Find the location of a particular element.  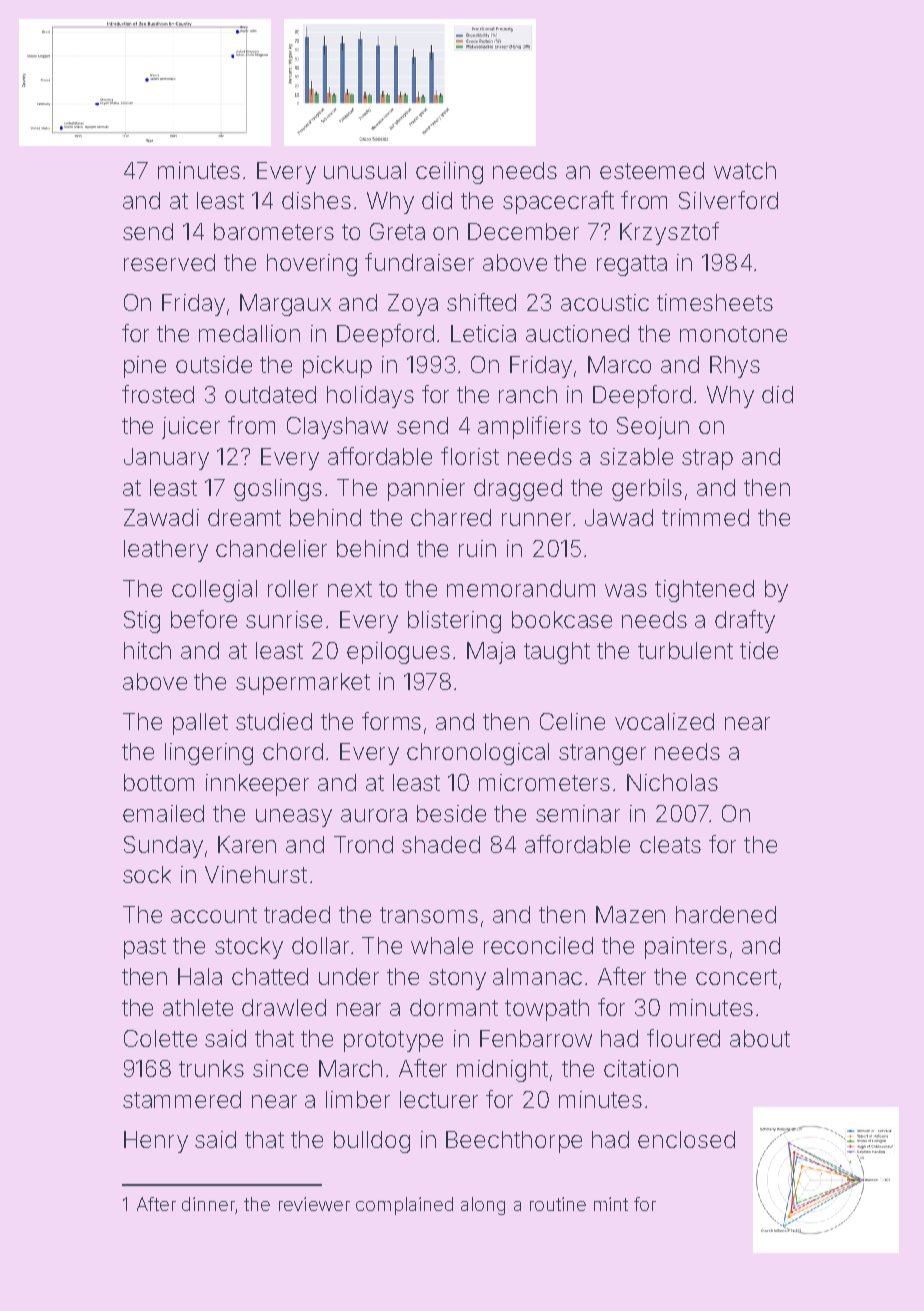

frosted is located at coordinates (158, 394).
